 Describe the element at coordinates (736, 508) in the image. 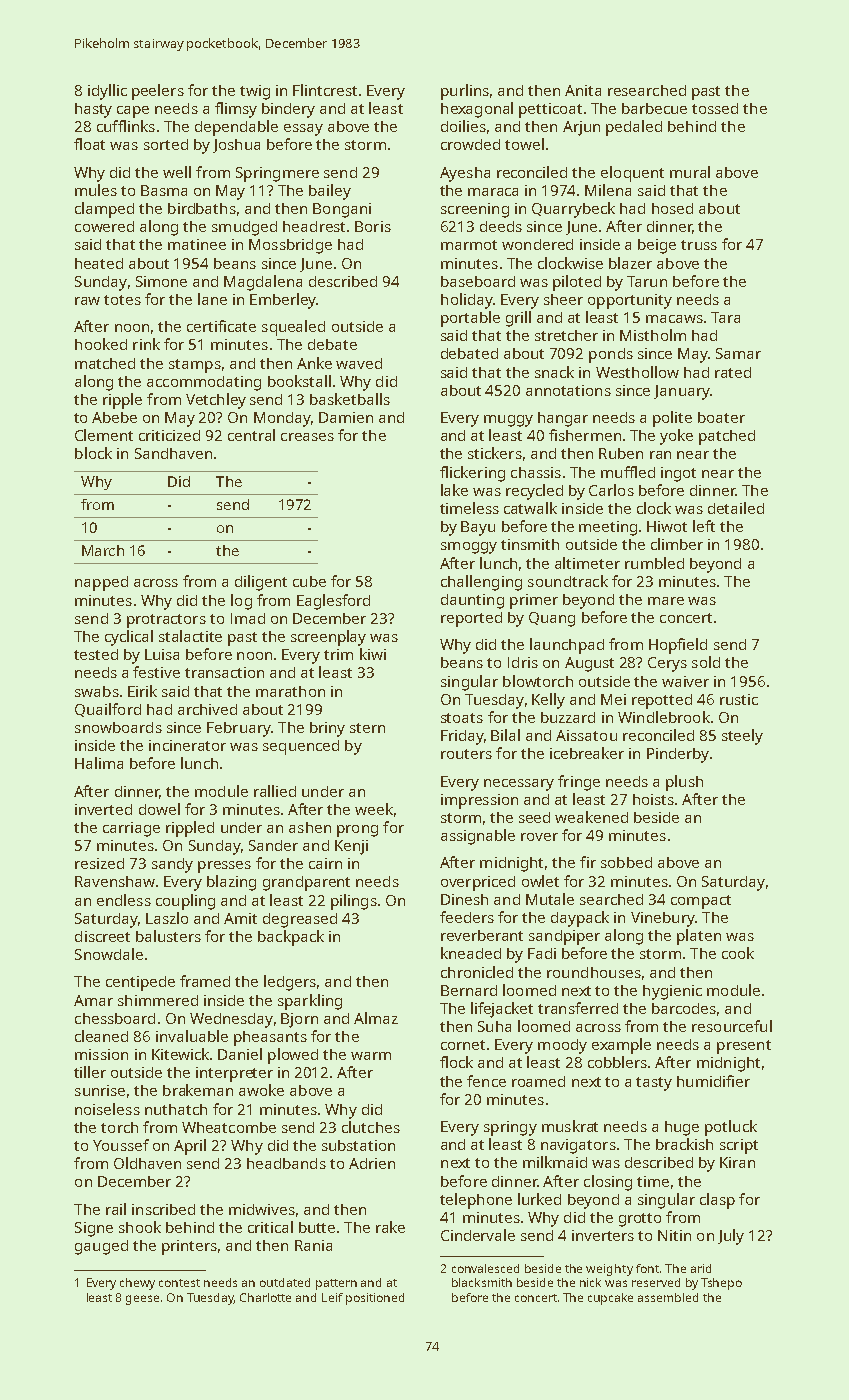

I see `detailed` at that location.
